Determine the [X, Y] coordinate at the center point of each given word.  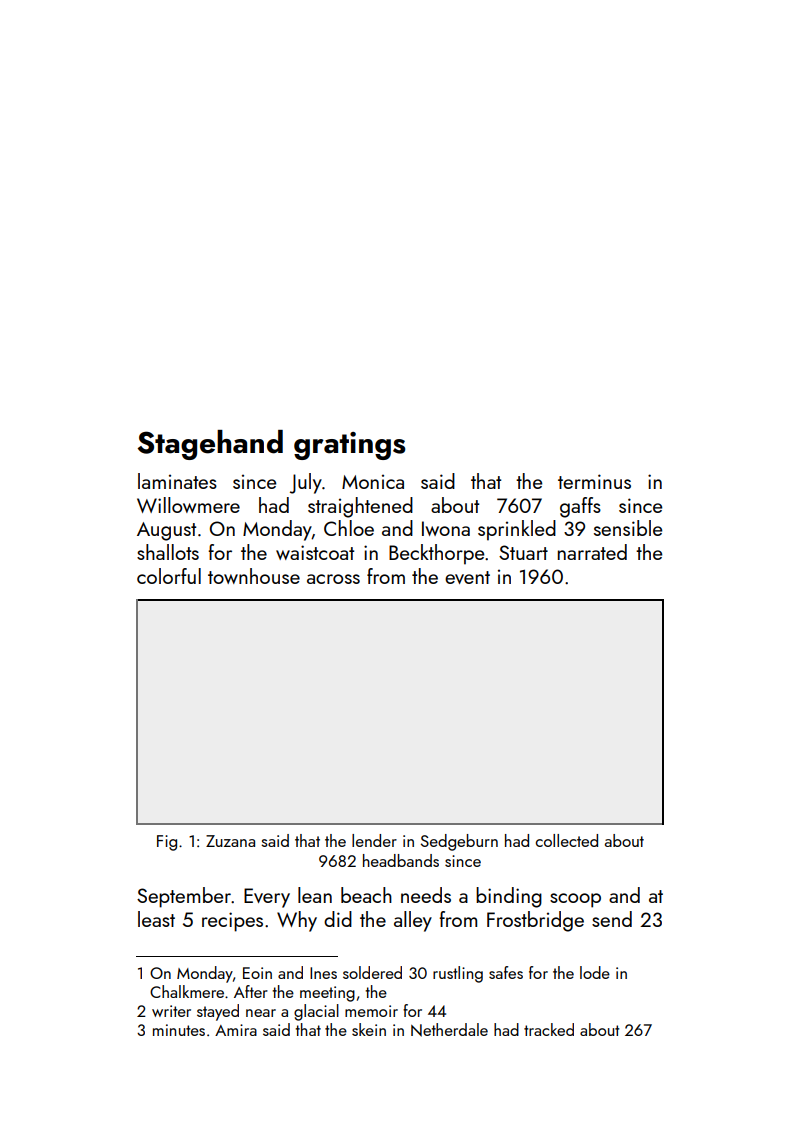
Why [297, 921]
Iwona [446, 528]
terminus [594, 481]
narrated [592, 552]
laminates [177, 481]
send [612, 919]
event [467, 577]
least [156, 919]
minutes [179, 1030]
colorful [169, 576]
